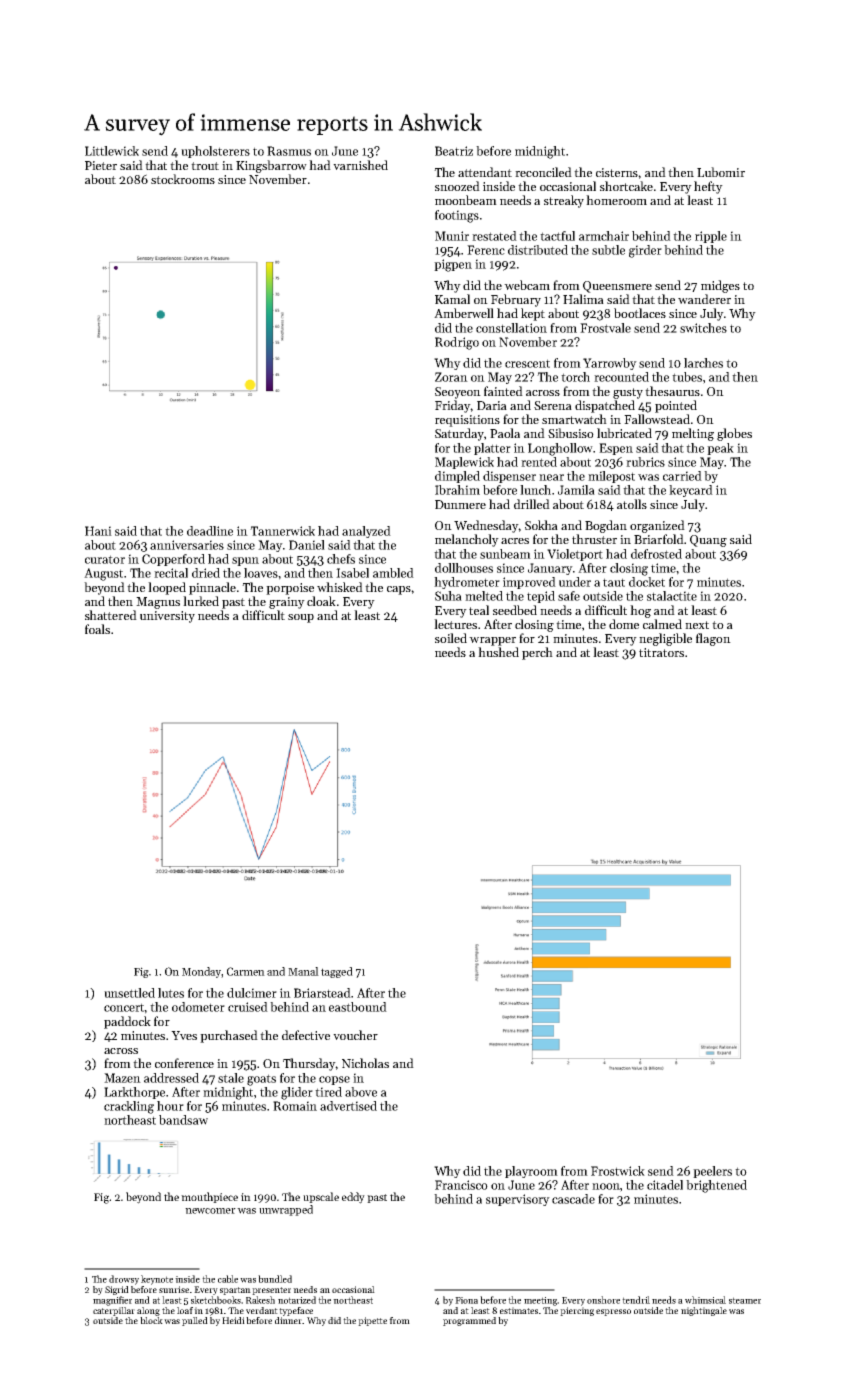 The height and width of the screenshot is (1400, 849). Describe the element at coordinates (618, 1171) in the screenshot. I see `Frostwick` at that location.
